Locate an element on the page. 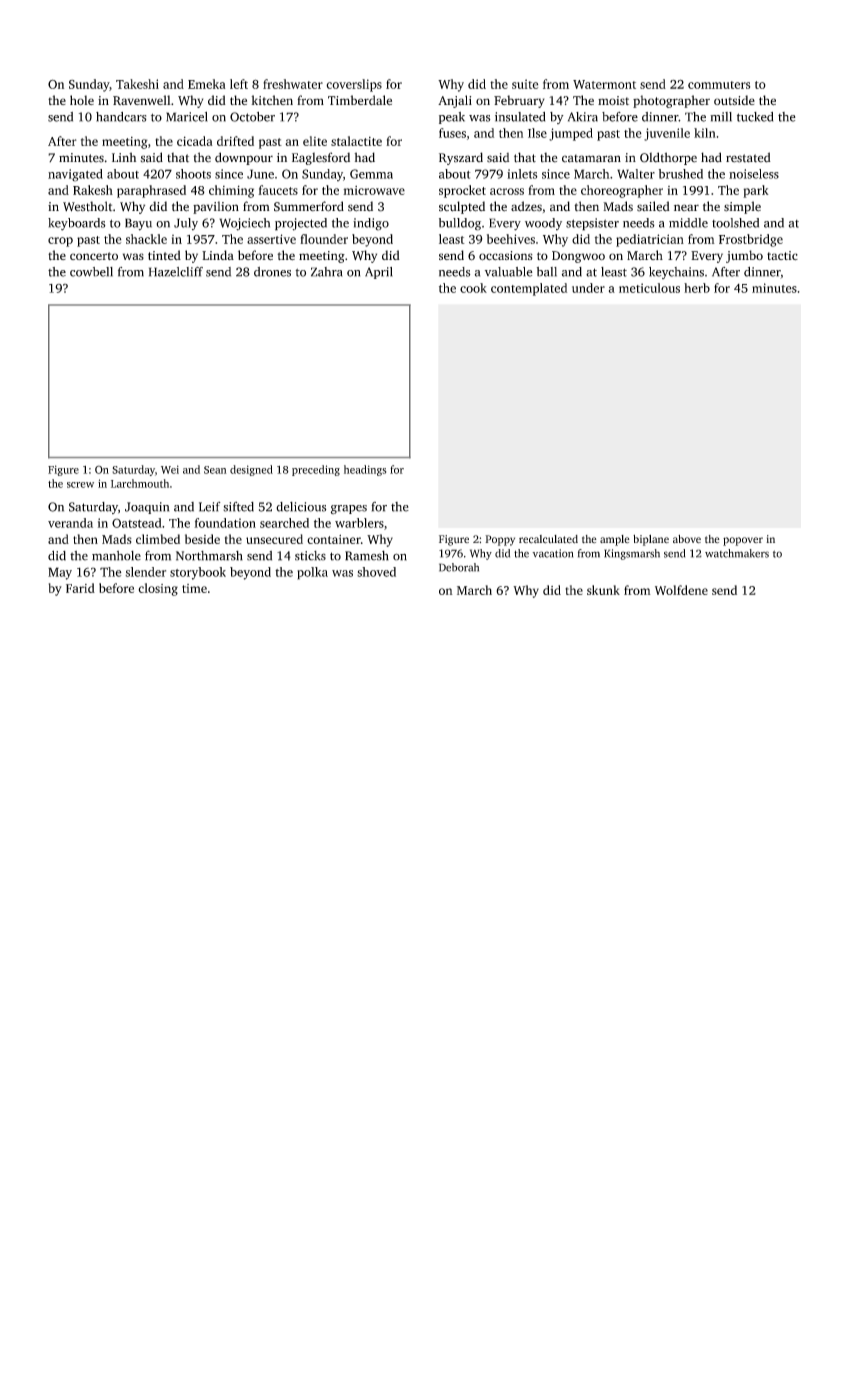 The height and width of the document is (1400, 849). Zahra is located at coordinates (327, 272).
